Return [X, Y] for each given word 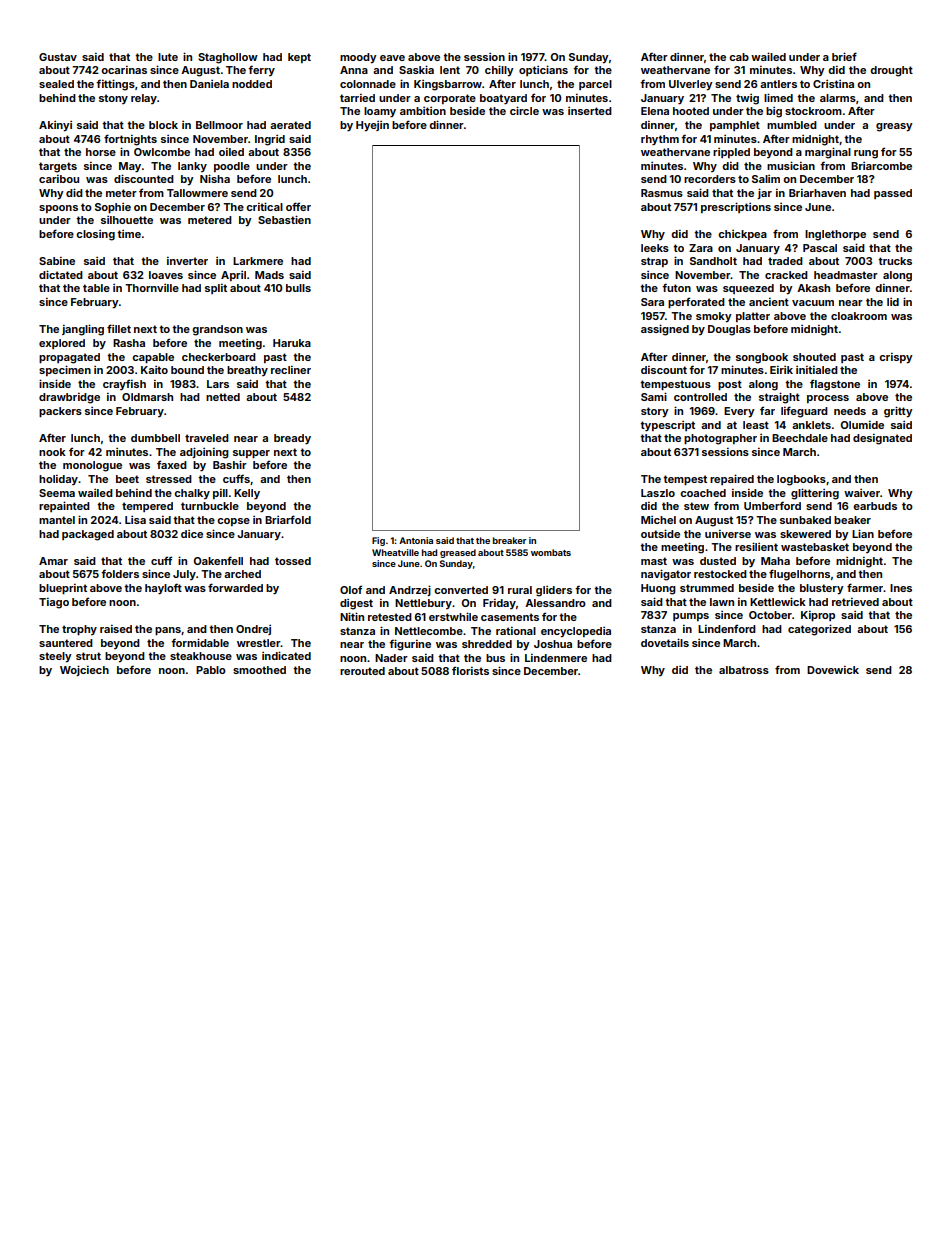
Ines [901, 588]
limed [778, 97]
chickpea [742, 235]
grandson [217, 330]
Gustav [58, 57]
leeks [655, 248]
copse [233, 522]
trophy [79, 630]
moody [358, 58]
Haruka [292, 343]
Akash [813, 288]
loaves [166, 275]
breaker [510, 540]
